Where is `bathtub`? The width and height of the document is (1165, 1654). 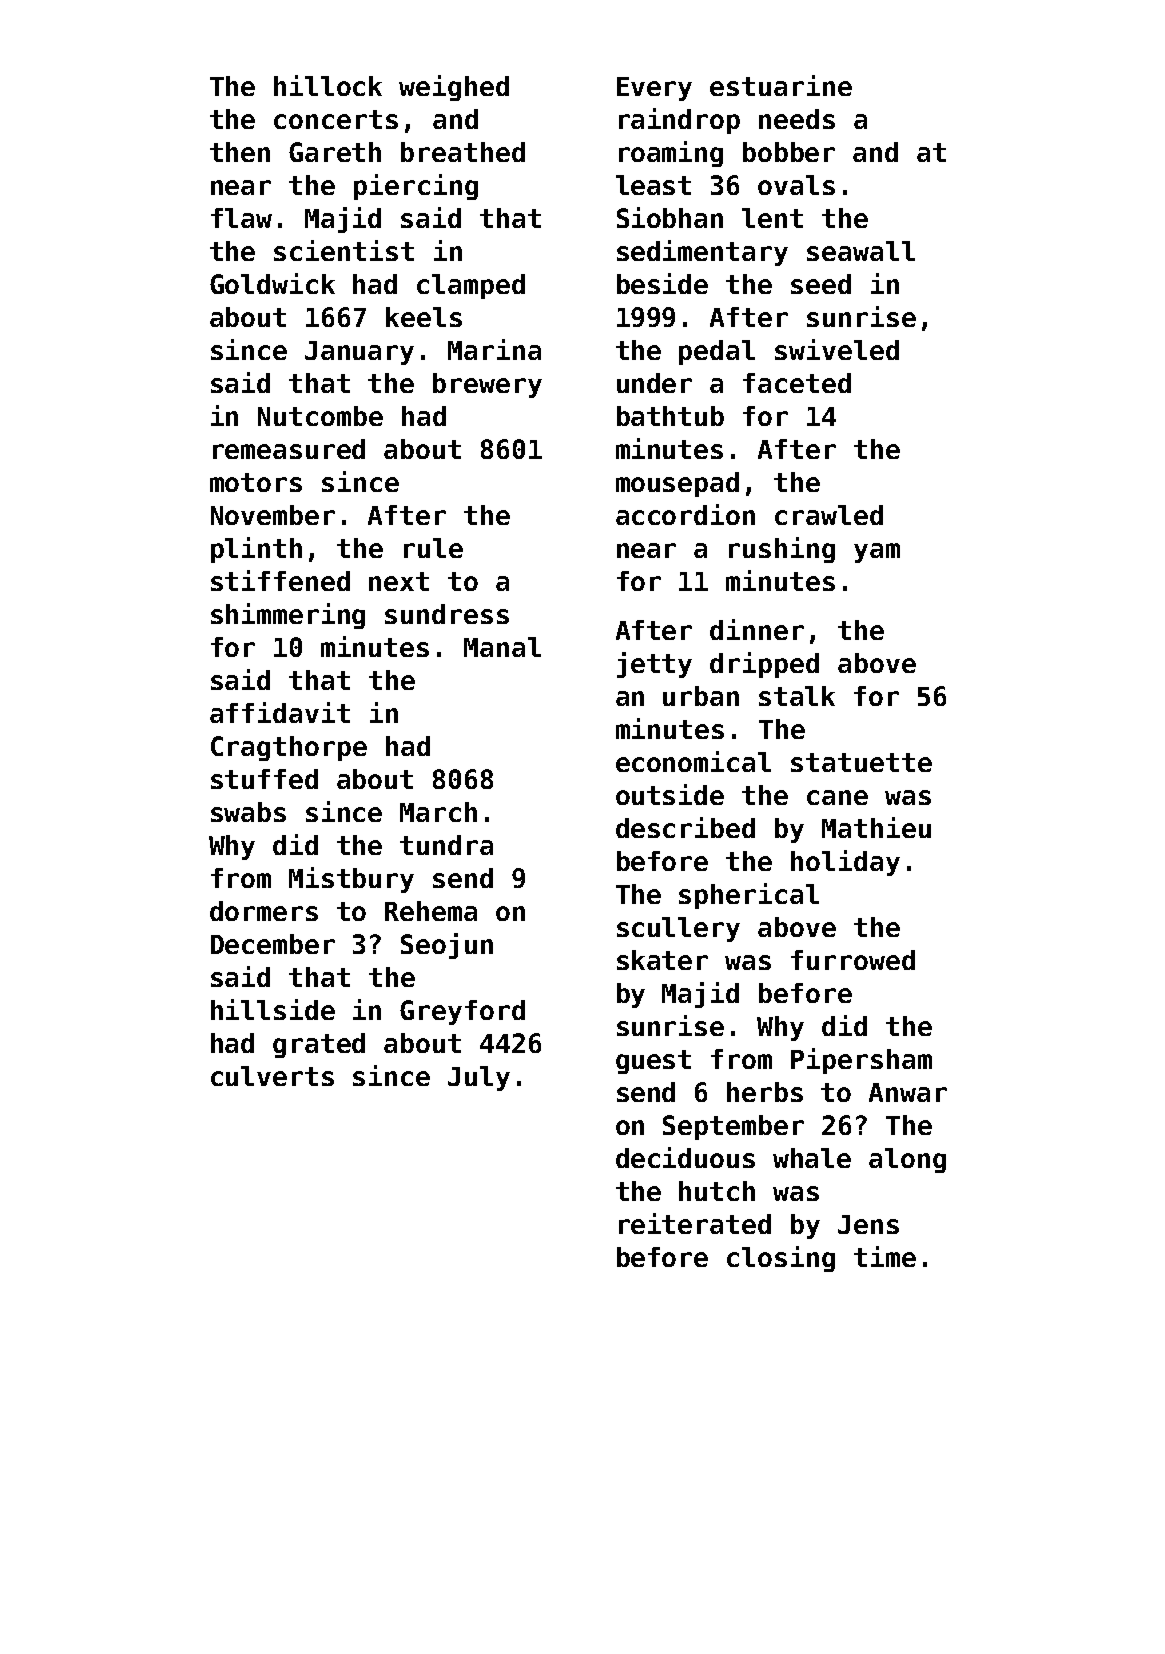 bathtub is located at coordinates (670, 416).
